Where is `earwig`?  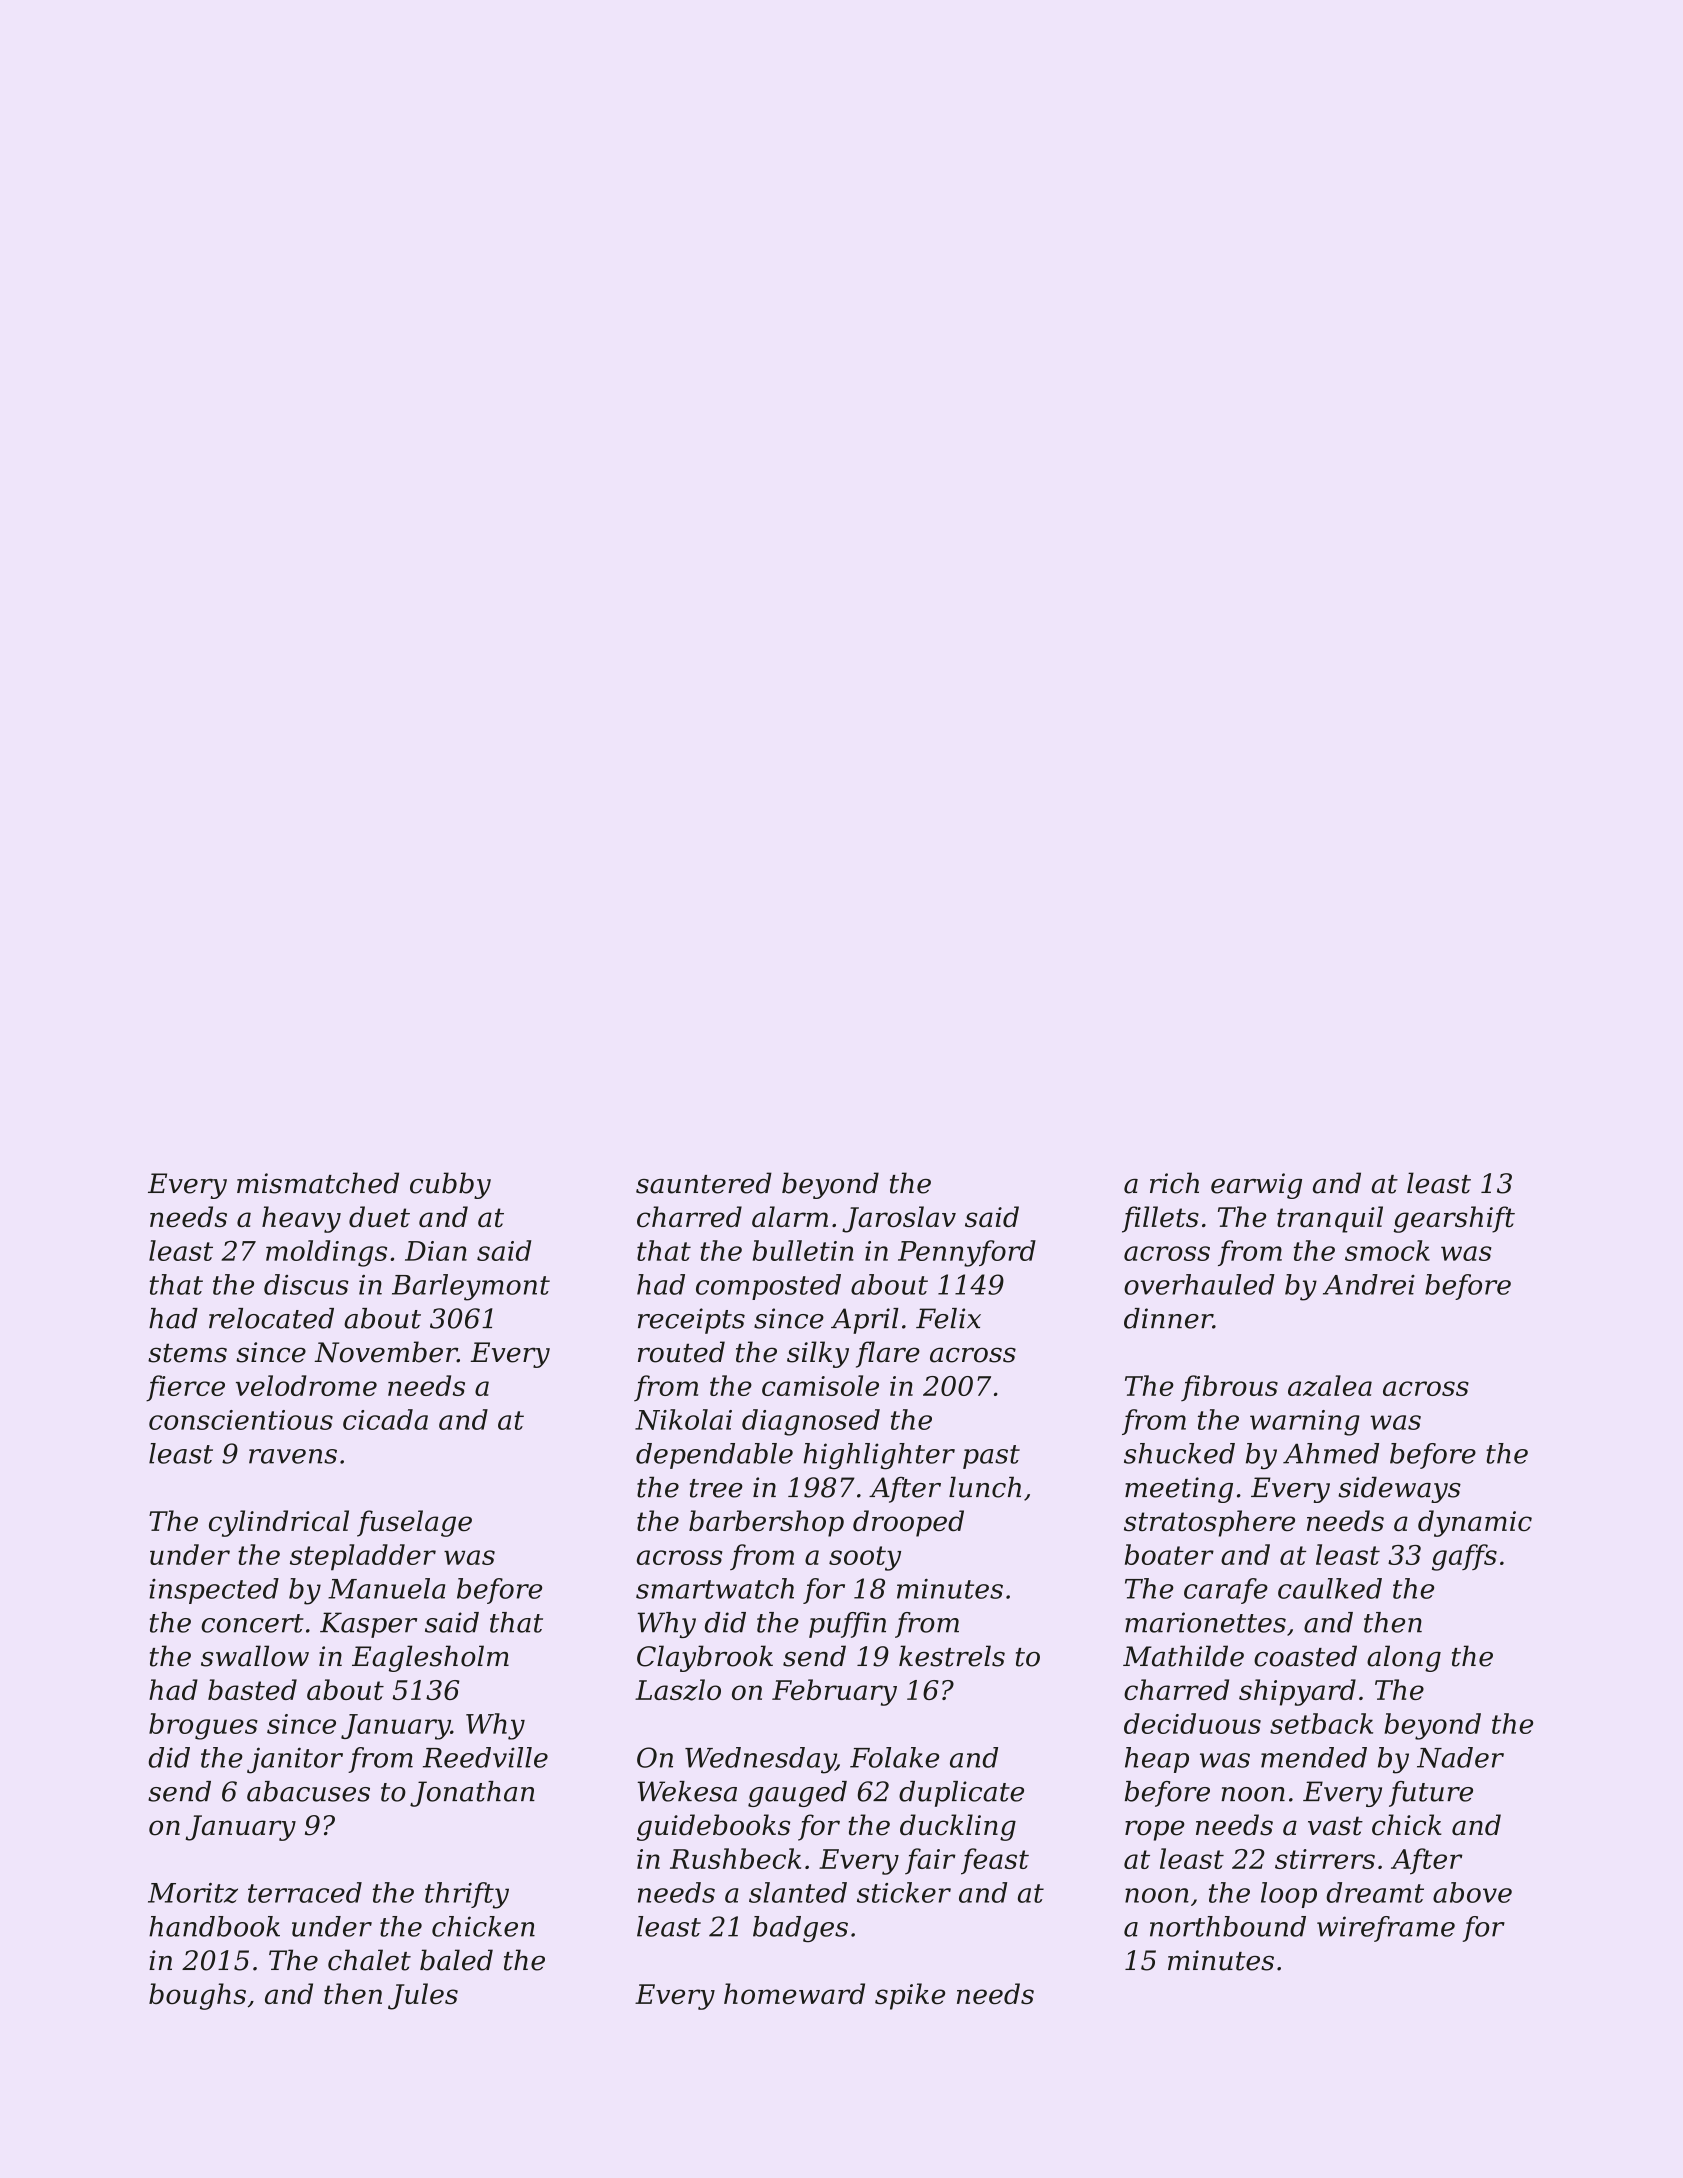 earwig is located at coordinates (1256, 1186).
